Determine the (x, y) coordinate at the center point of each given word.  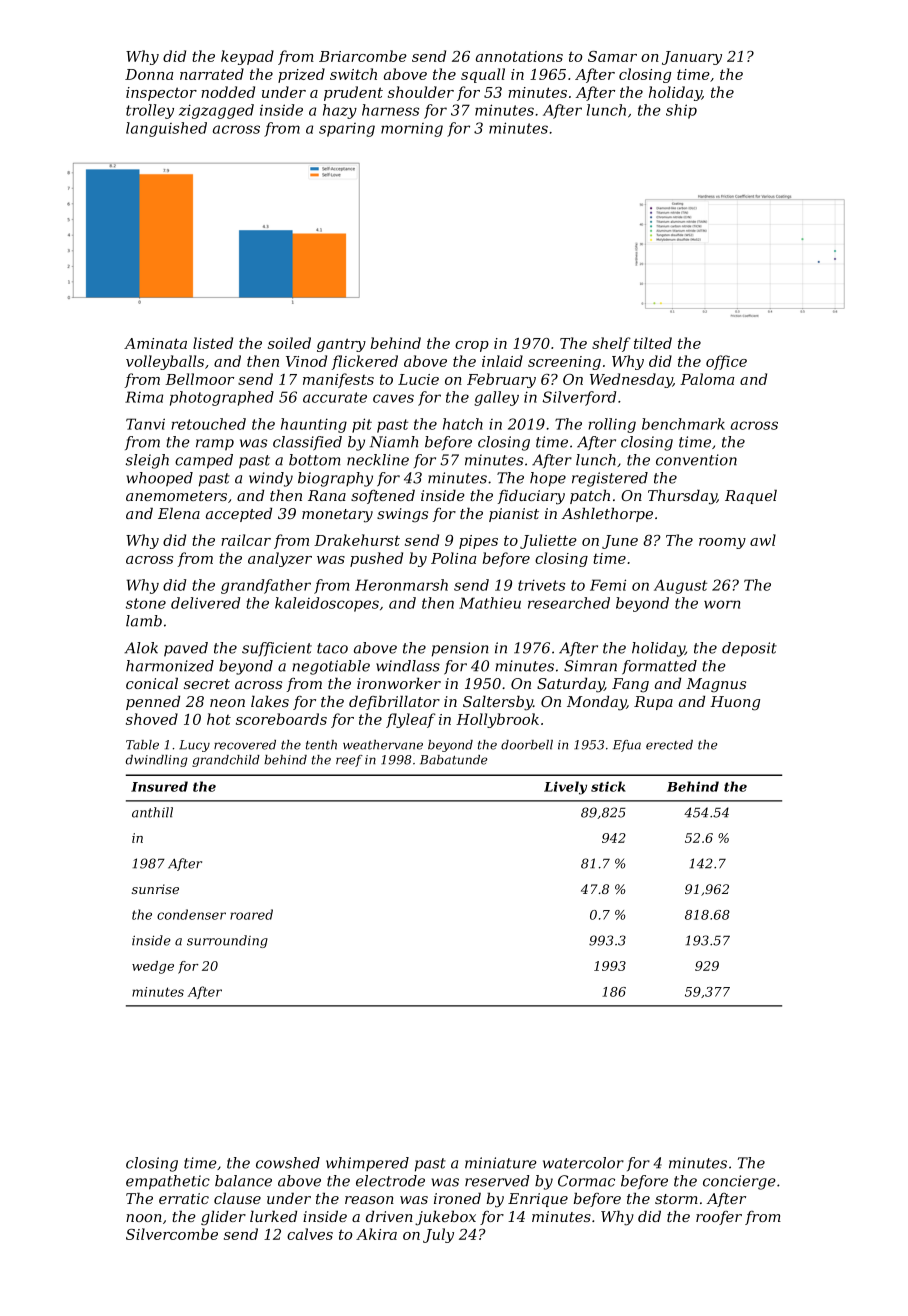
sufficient (277, 649)
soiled (289, 343)
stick (608, 786)
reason (369, 1200)
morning (412, 130)
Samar (612, 56)
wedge (153, 967)
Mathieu (490, 603)
